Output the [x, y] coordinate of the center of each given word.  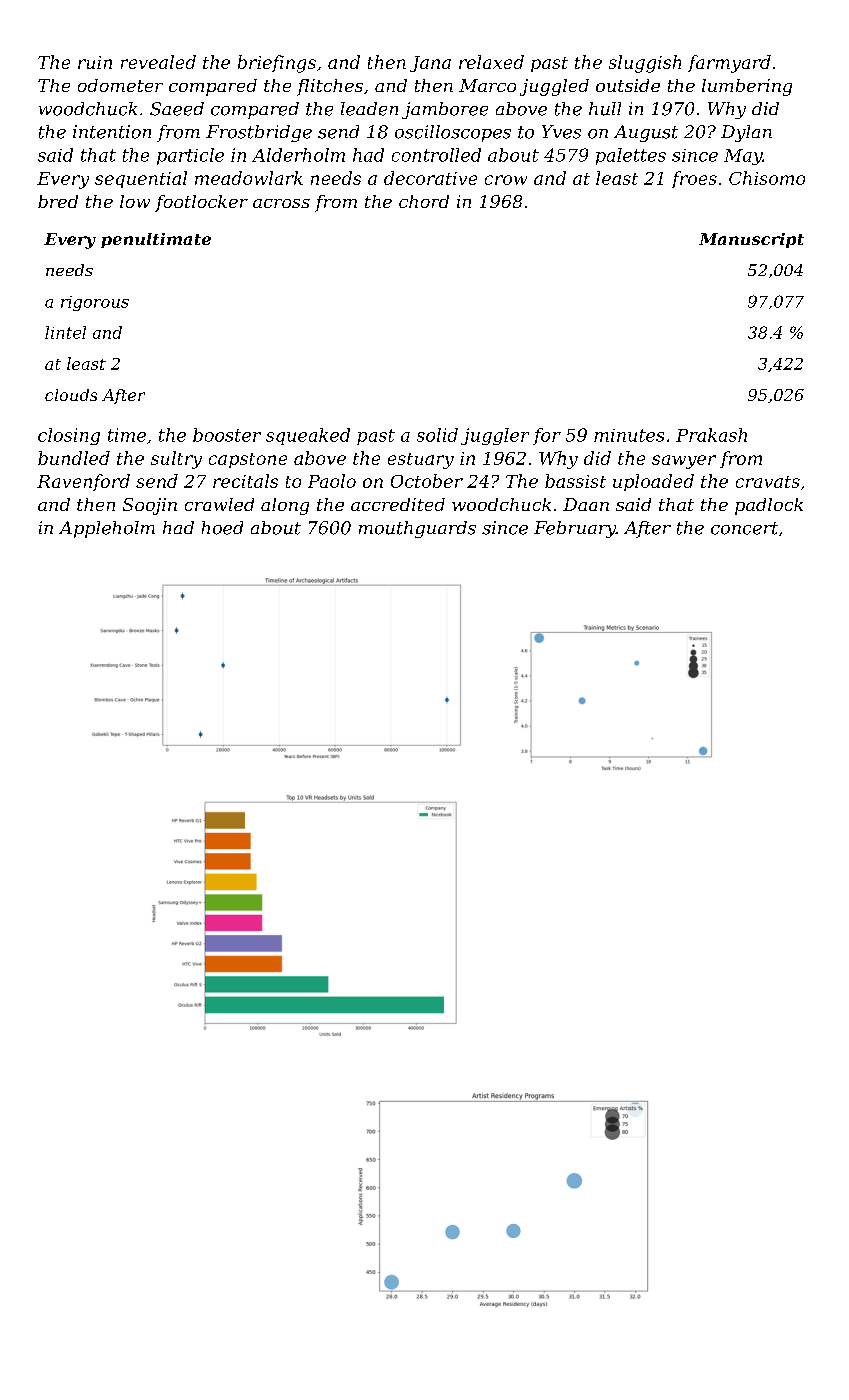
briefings [277, 64]
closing [69, 436]
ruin [95, 62]
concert [744, 528]
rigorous [95, 303]
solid [437, 435]
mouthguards [417, 529]
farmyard [729, 64]
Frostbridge [259, 133]
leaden [369, 109]
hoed [222, 528]
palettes [631, 156]
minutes [629, 435]
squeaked [308, 436]
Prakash [711, 435]
